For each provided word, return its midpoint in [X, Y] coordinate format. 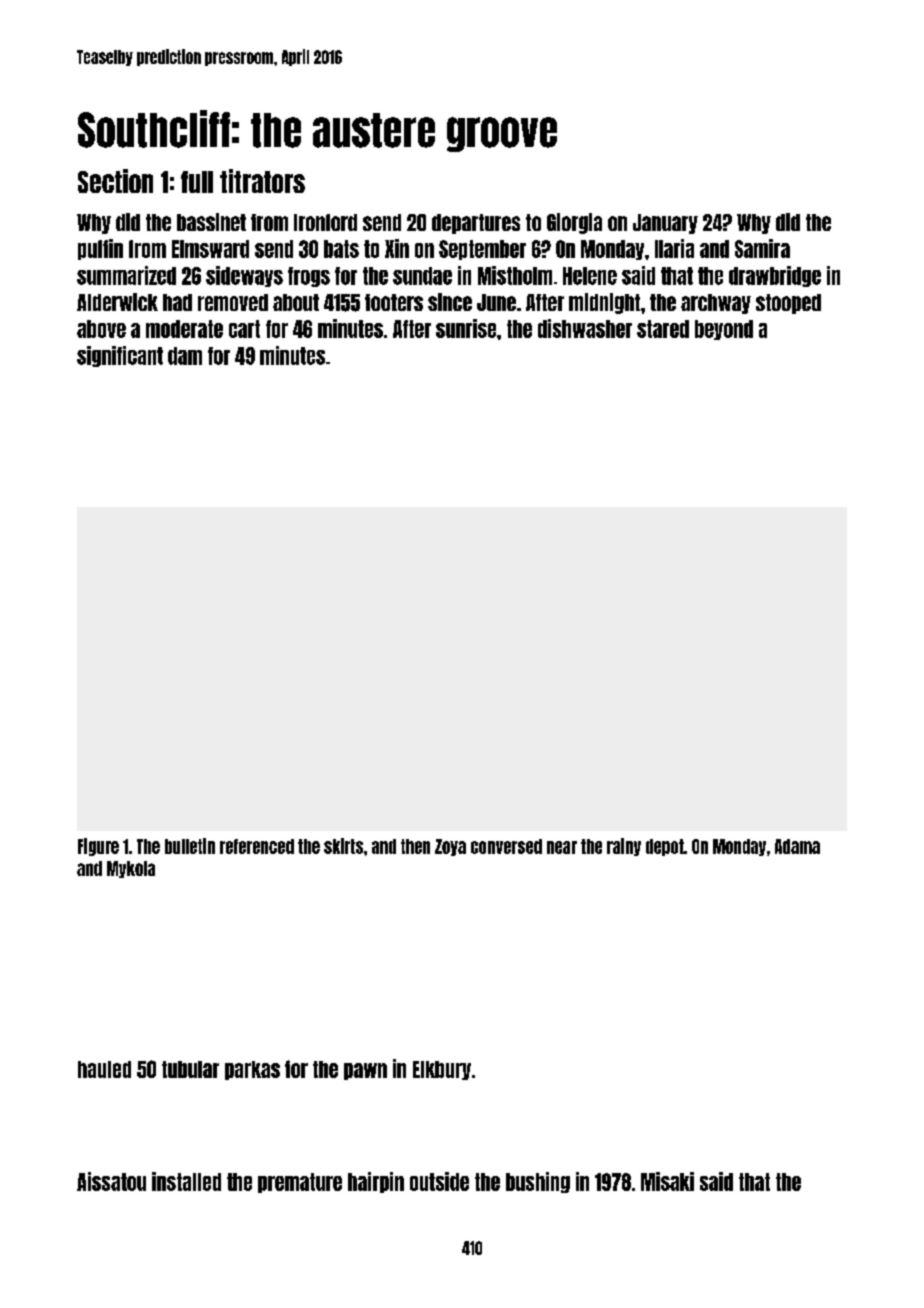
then [415, 846]
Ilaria [674, 248]
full [197, 182]
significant [120, 356]
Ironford [325, 222]
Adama [797, 846]
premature [300, 1183]
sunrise [466, 328]
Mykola [131, 869]
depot [665, 847]
